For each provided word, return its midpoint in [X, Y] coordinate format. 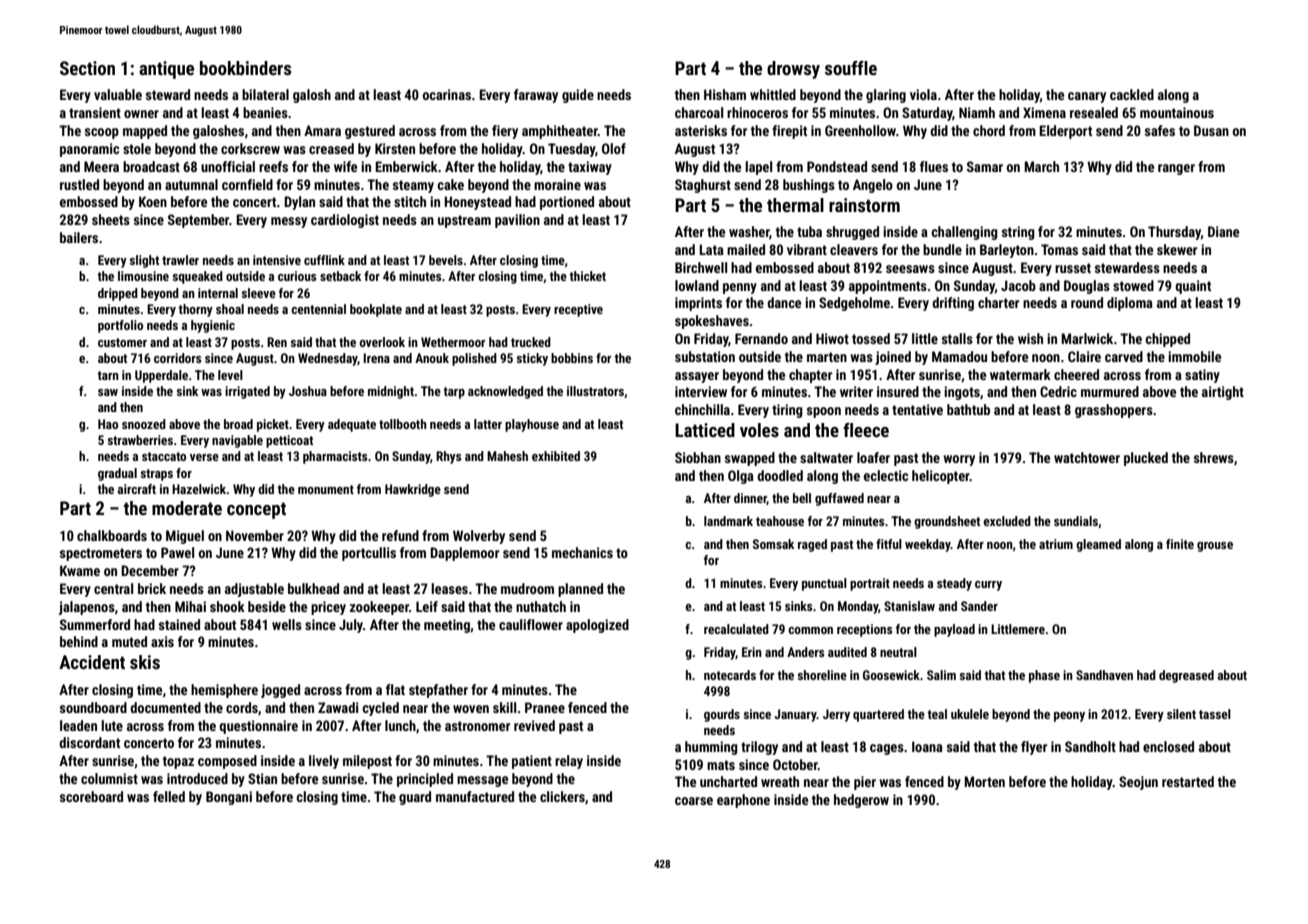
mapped [145, 132]
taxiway [590, 168]
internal [218, 293]
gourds [722, 715]
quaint [1193, 287]
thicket [587, 276]
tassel [1215, 714]
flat [395, 689]
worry [959, 460]
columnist [109, 778]
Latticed [705, 430]
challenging [964, 233]
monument [326, 489]
